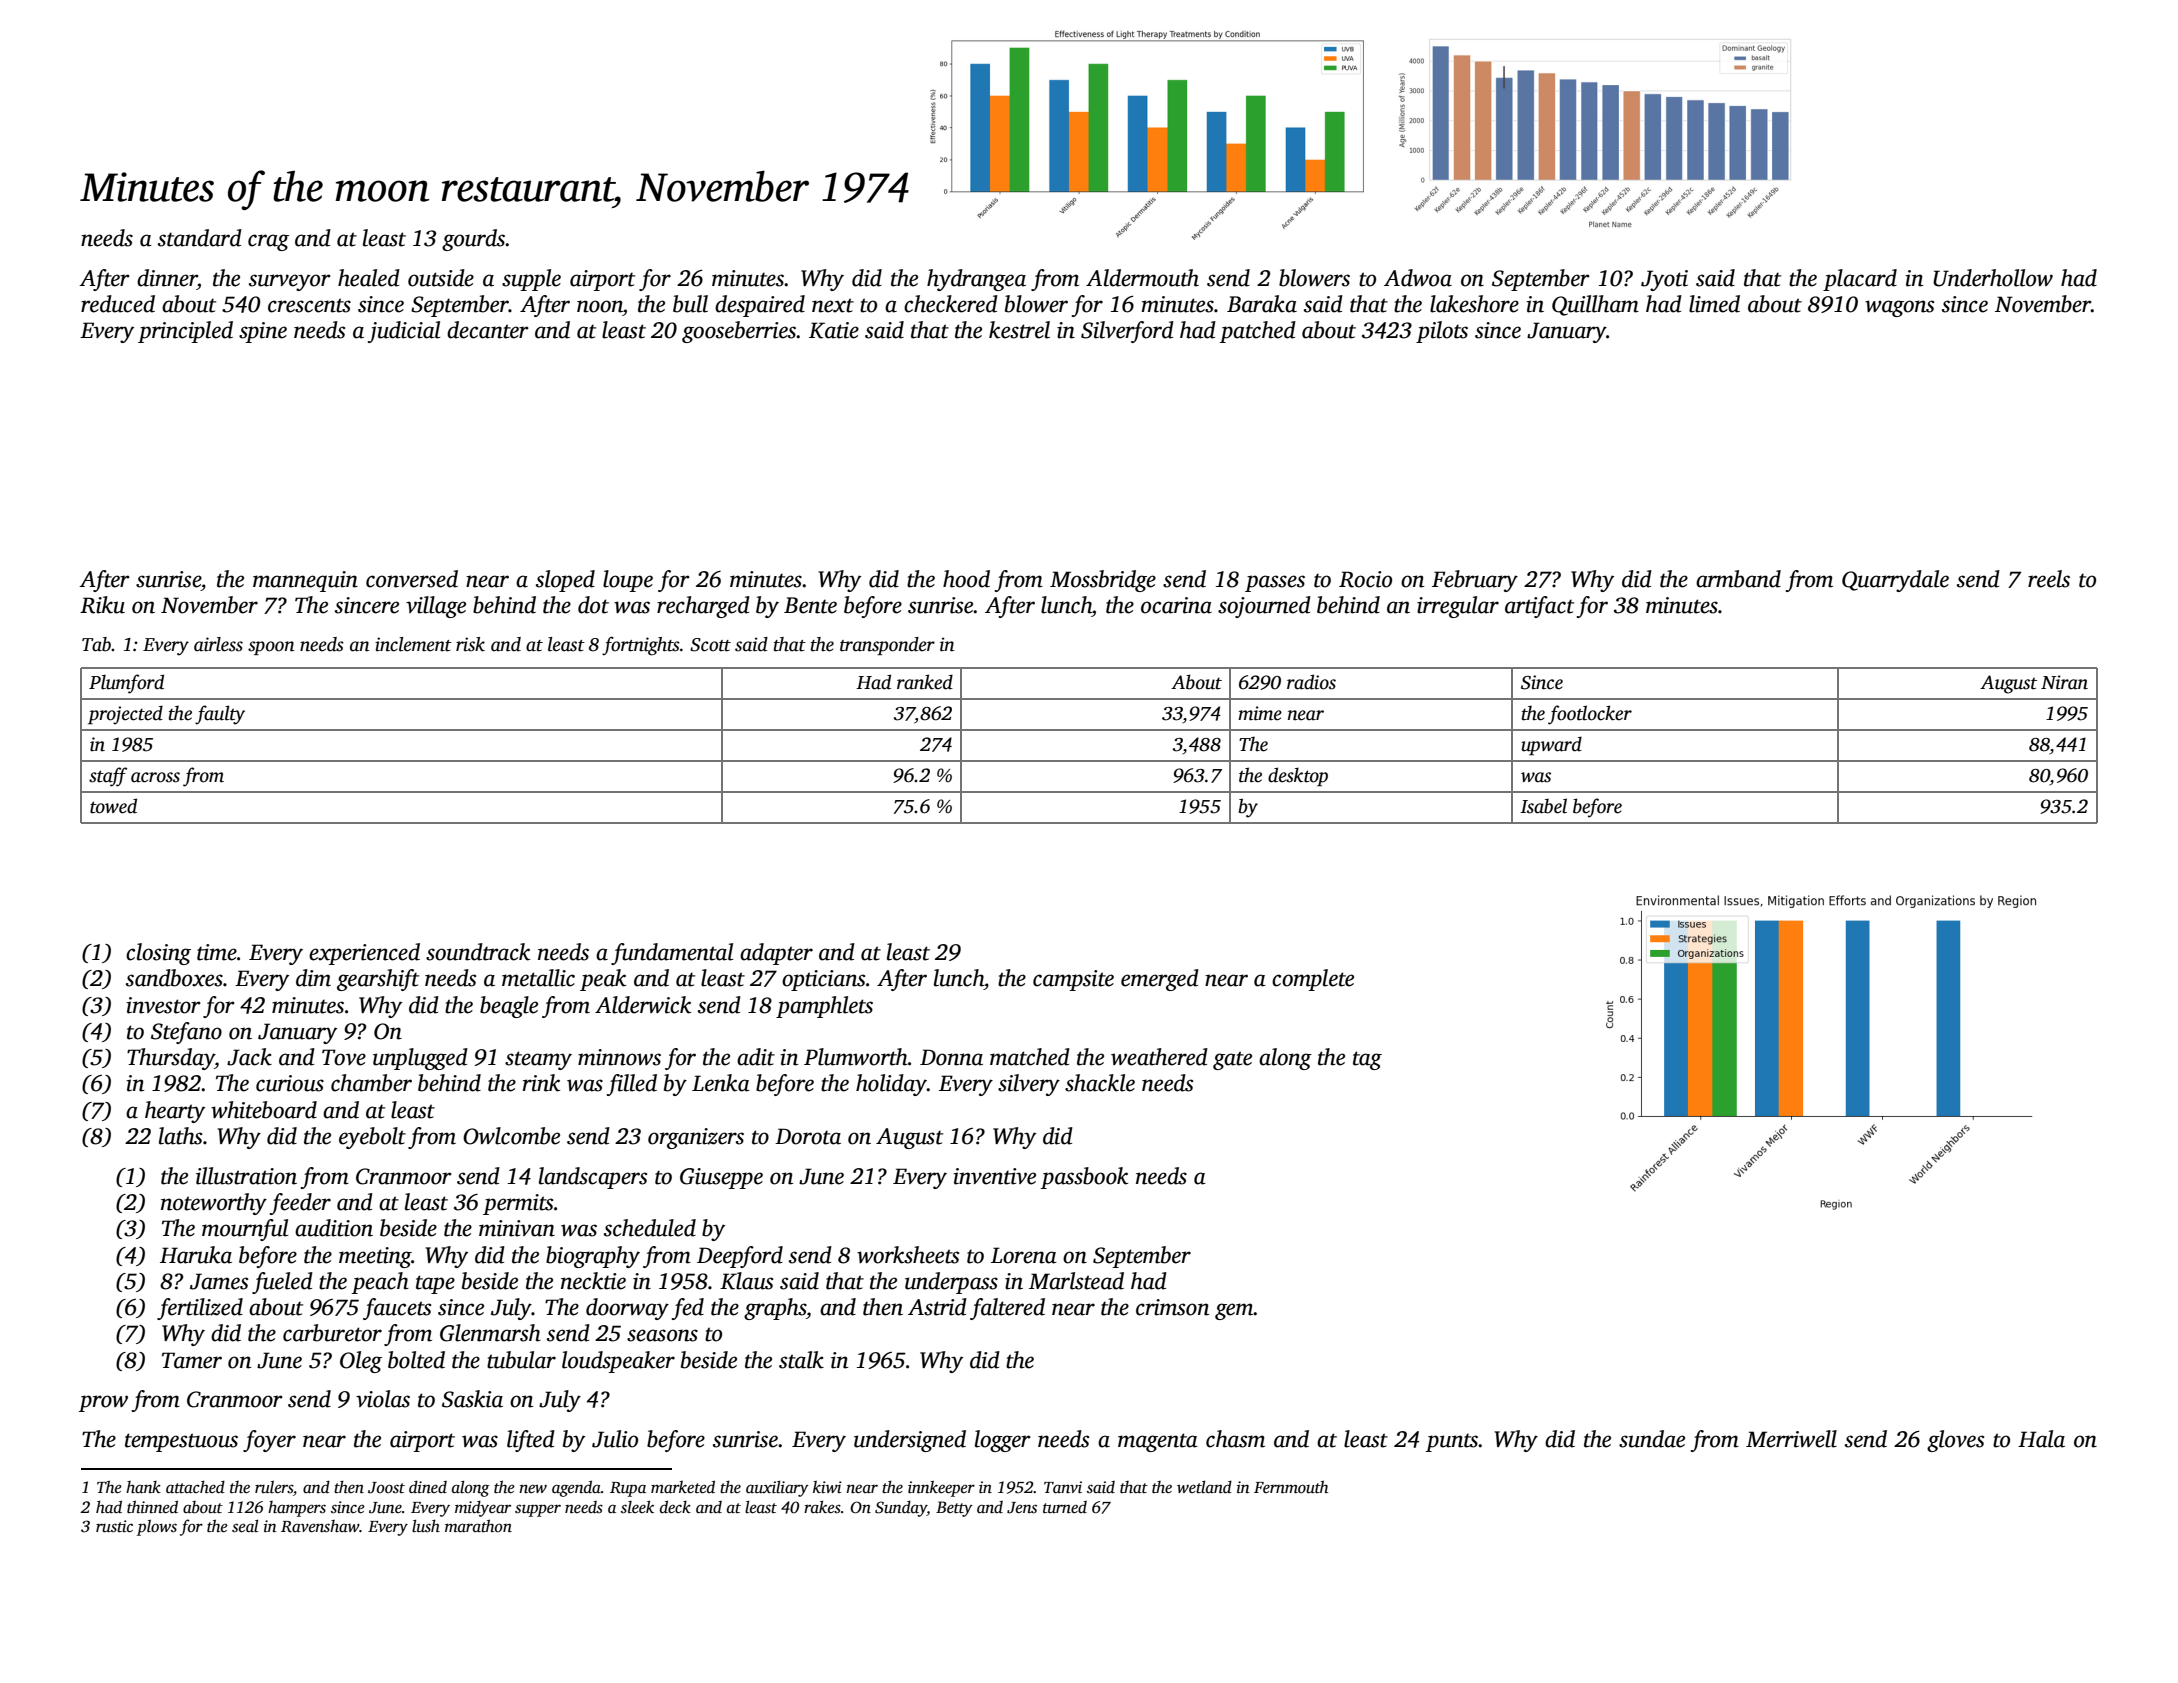  Describe the element at coordinates (1262, 304) in the page. I see `Baraka` at that location.
